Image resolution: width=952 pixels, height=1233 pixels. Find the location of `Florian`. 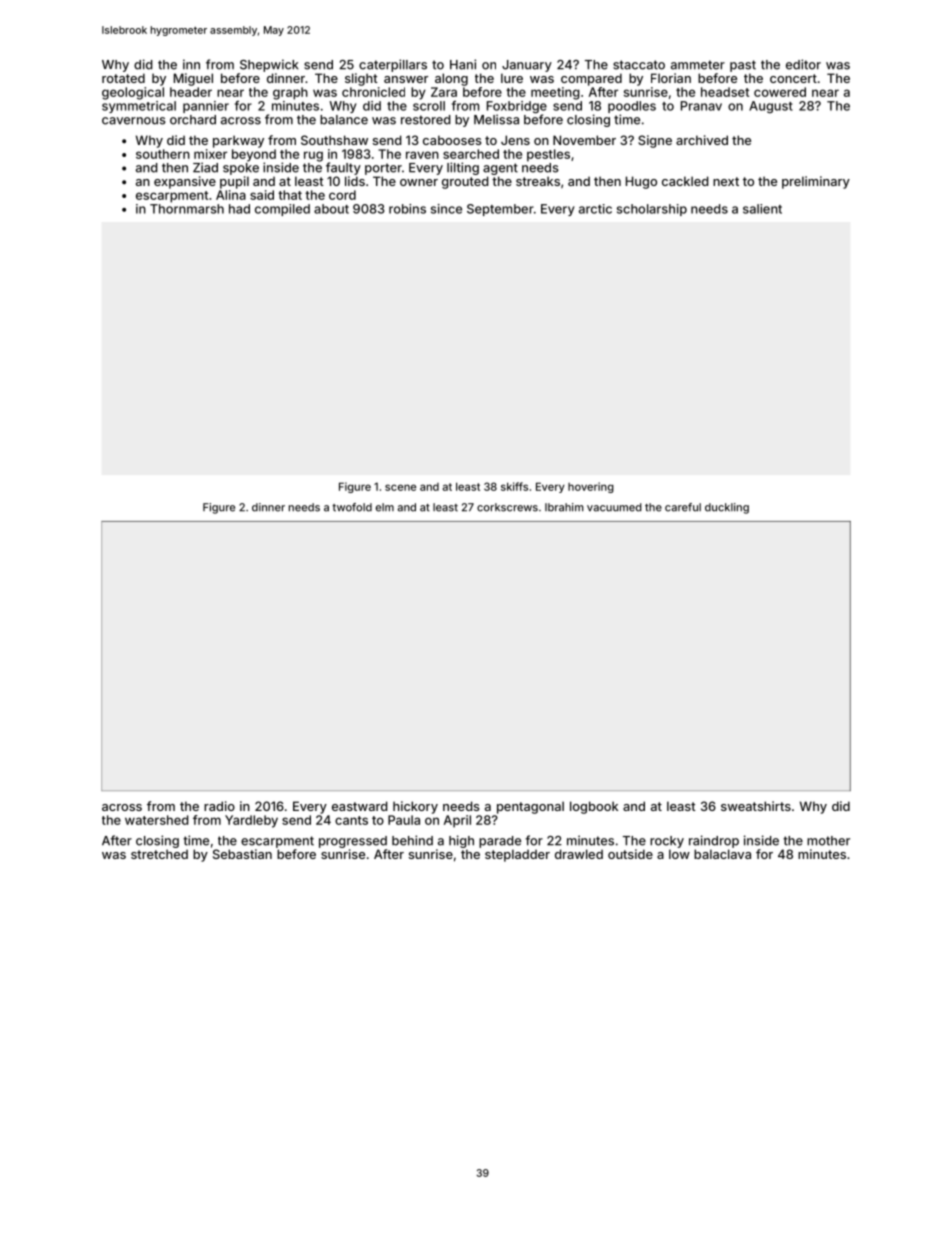

Florian is located at coordinates (671, 78).
